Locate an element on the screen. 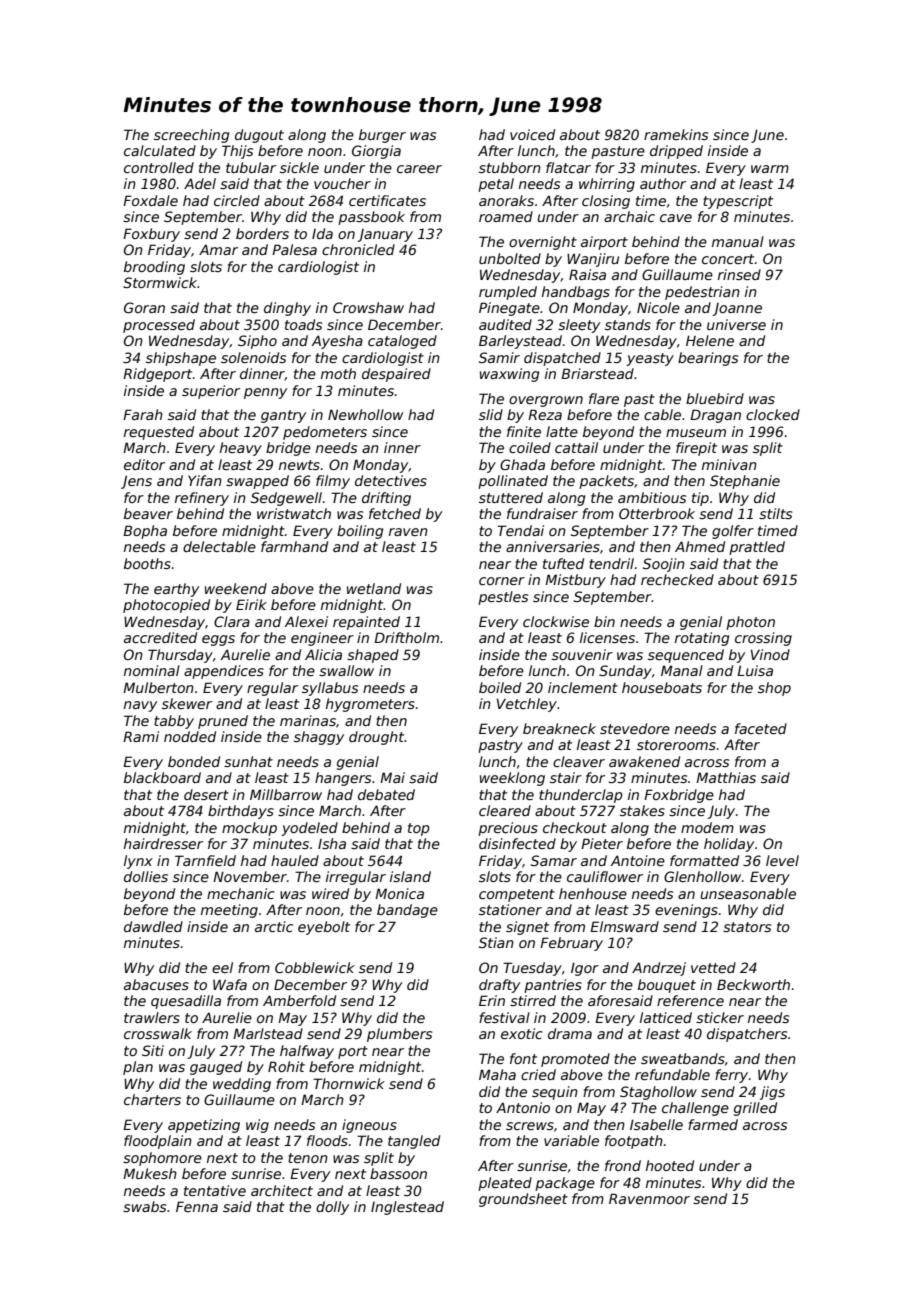 This screenshot has height=1308, width=924. Foxbury is located at coordinates (151, 235).
